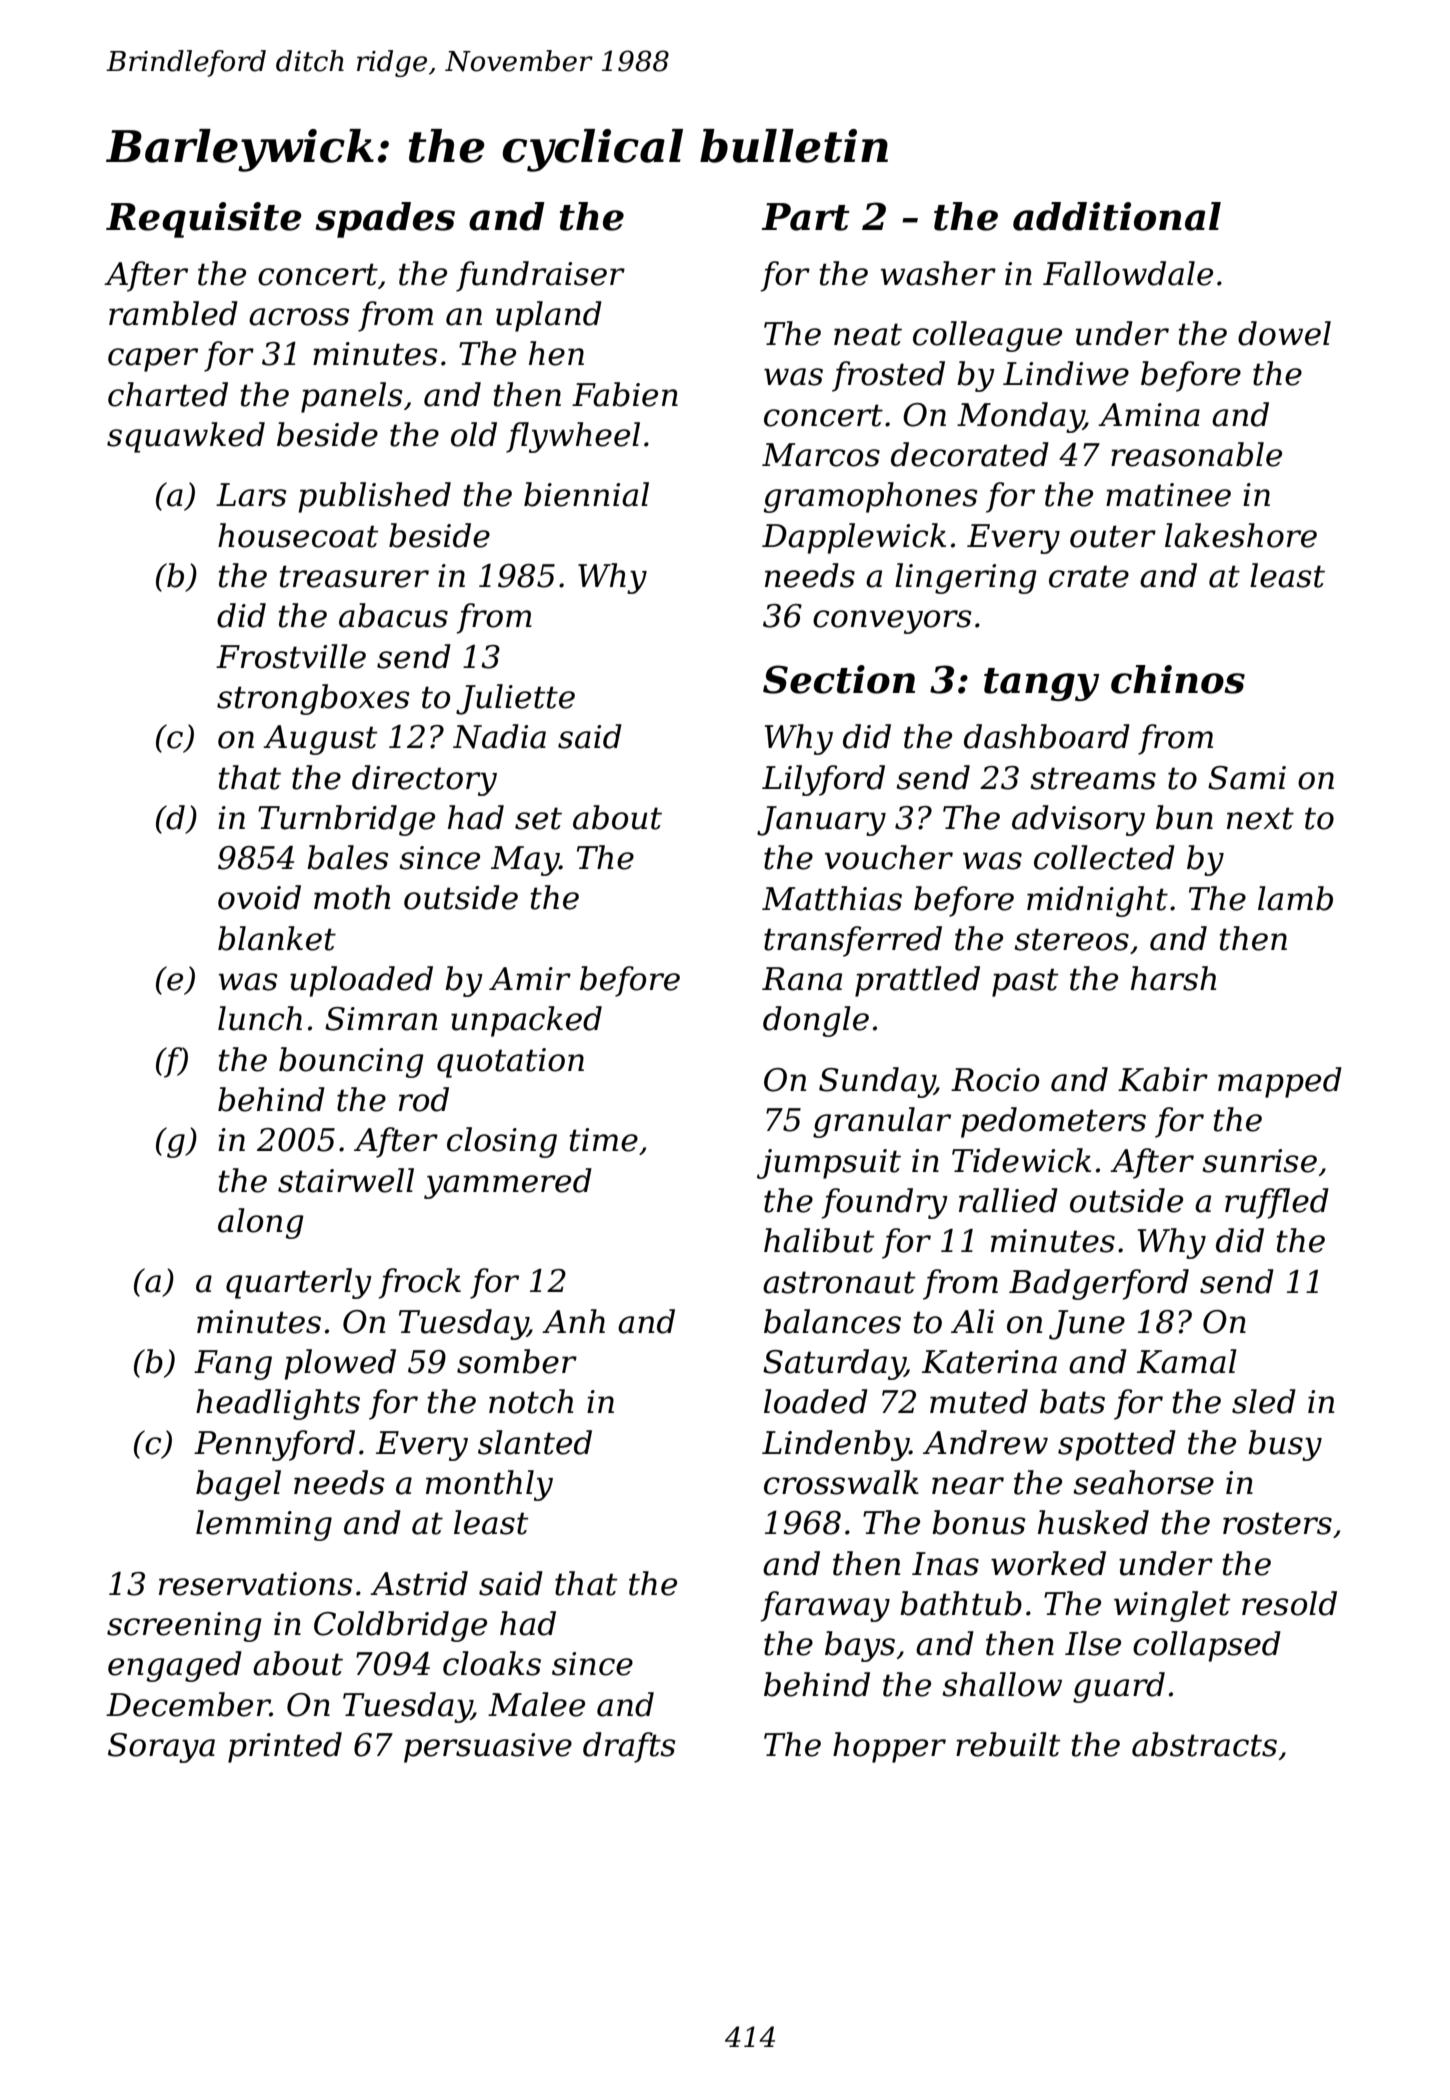 This screenshot has height=2100, width=1450. I want to click on drafts, so click(629, 1747).
